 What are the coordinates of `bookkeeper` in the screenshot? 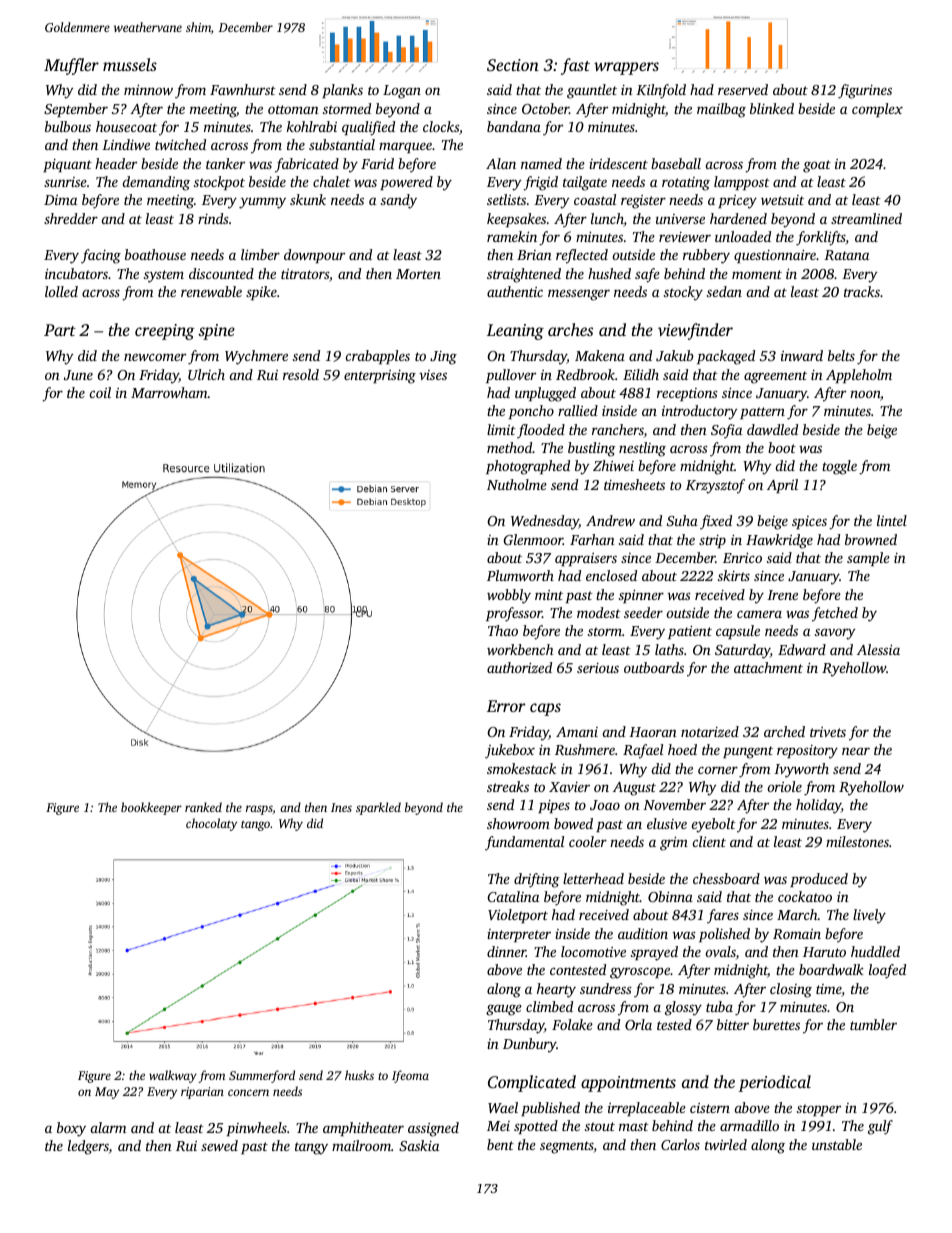 It's located at (151, 808).
